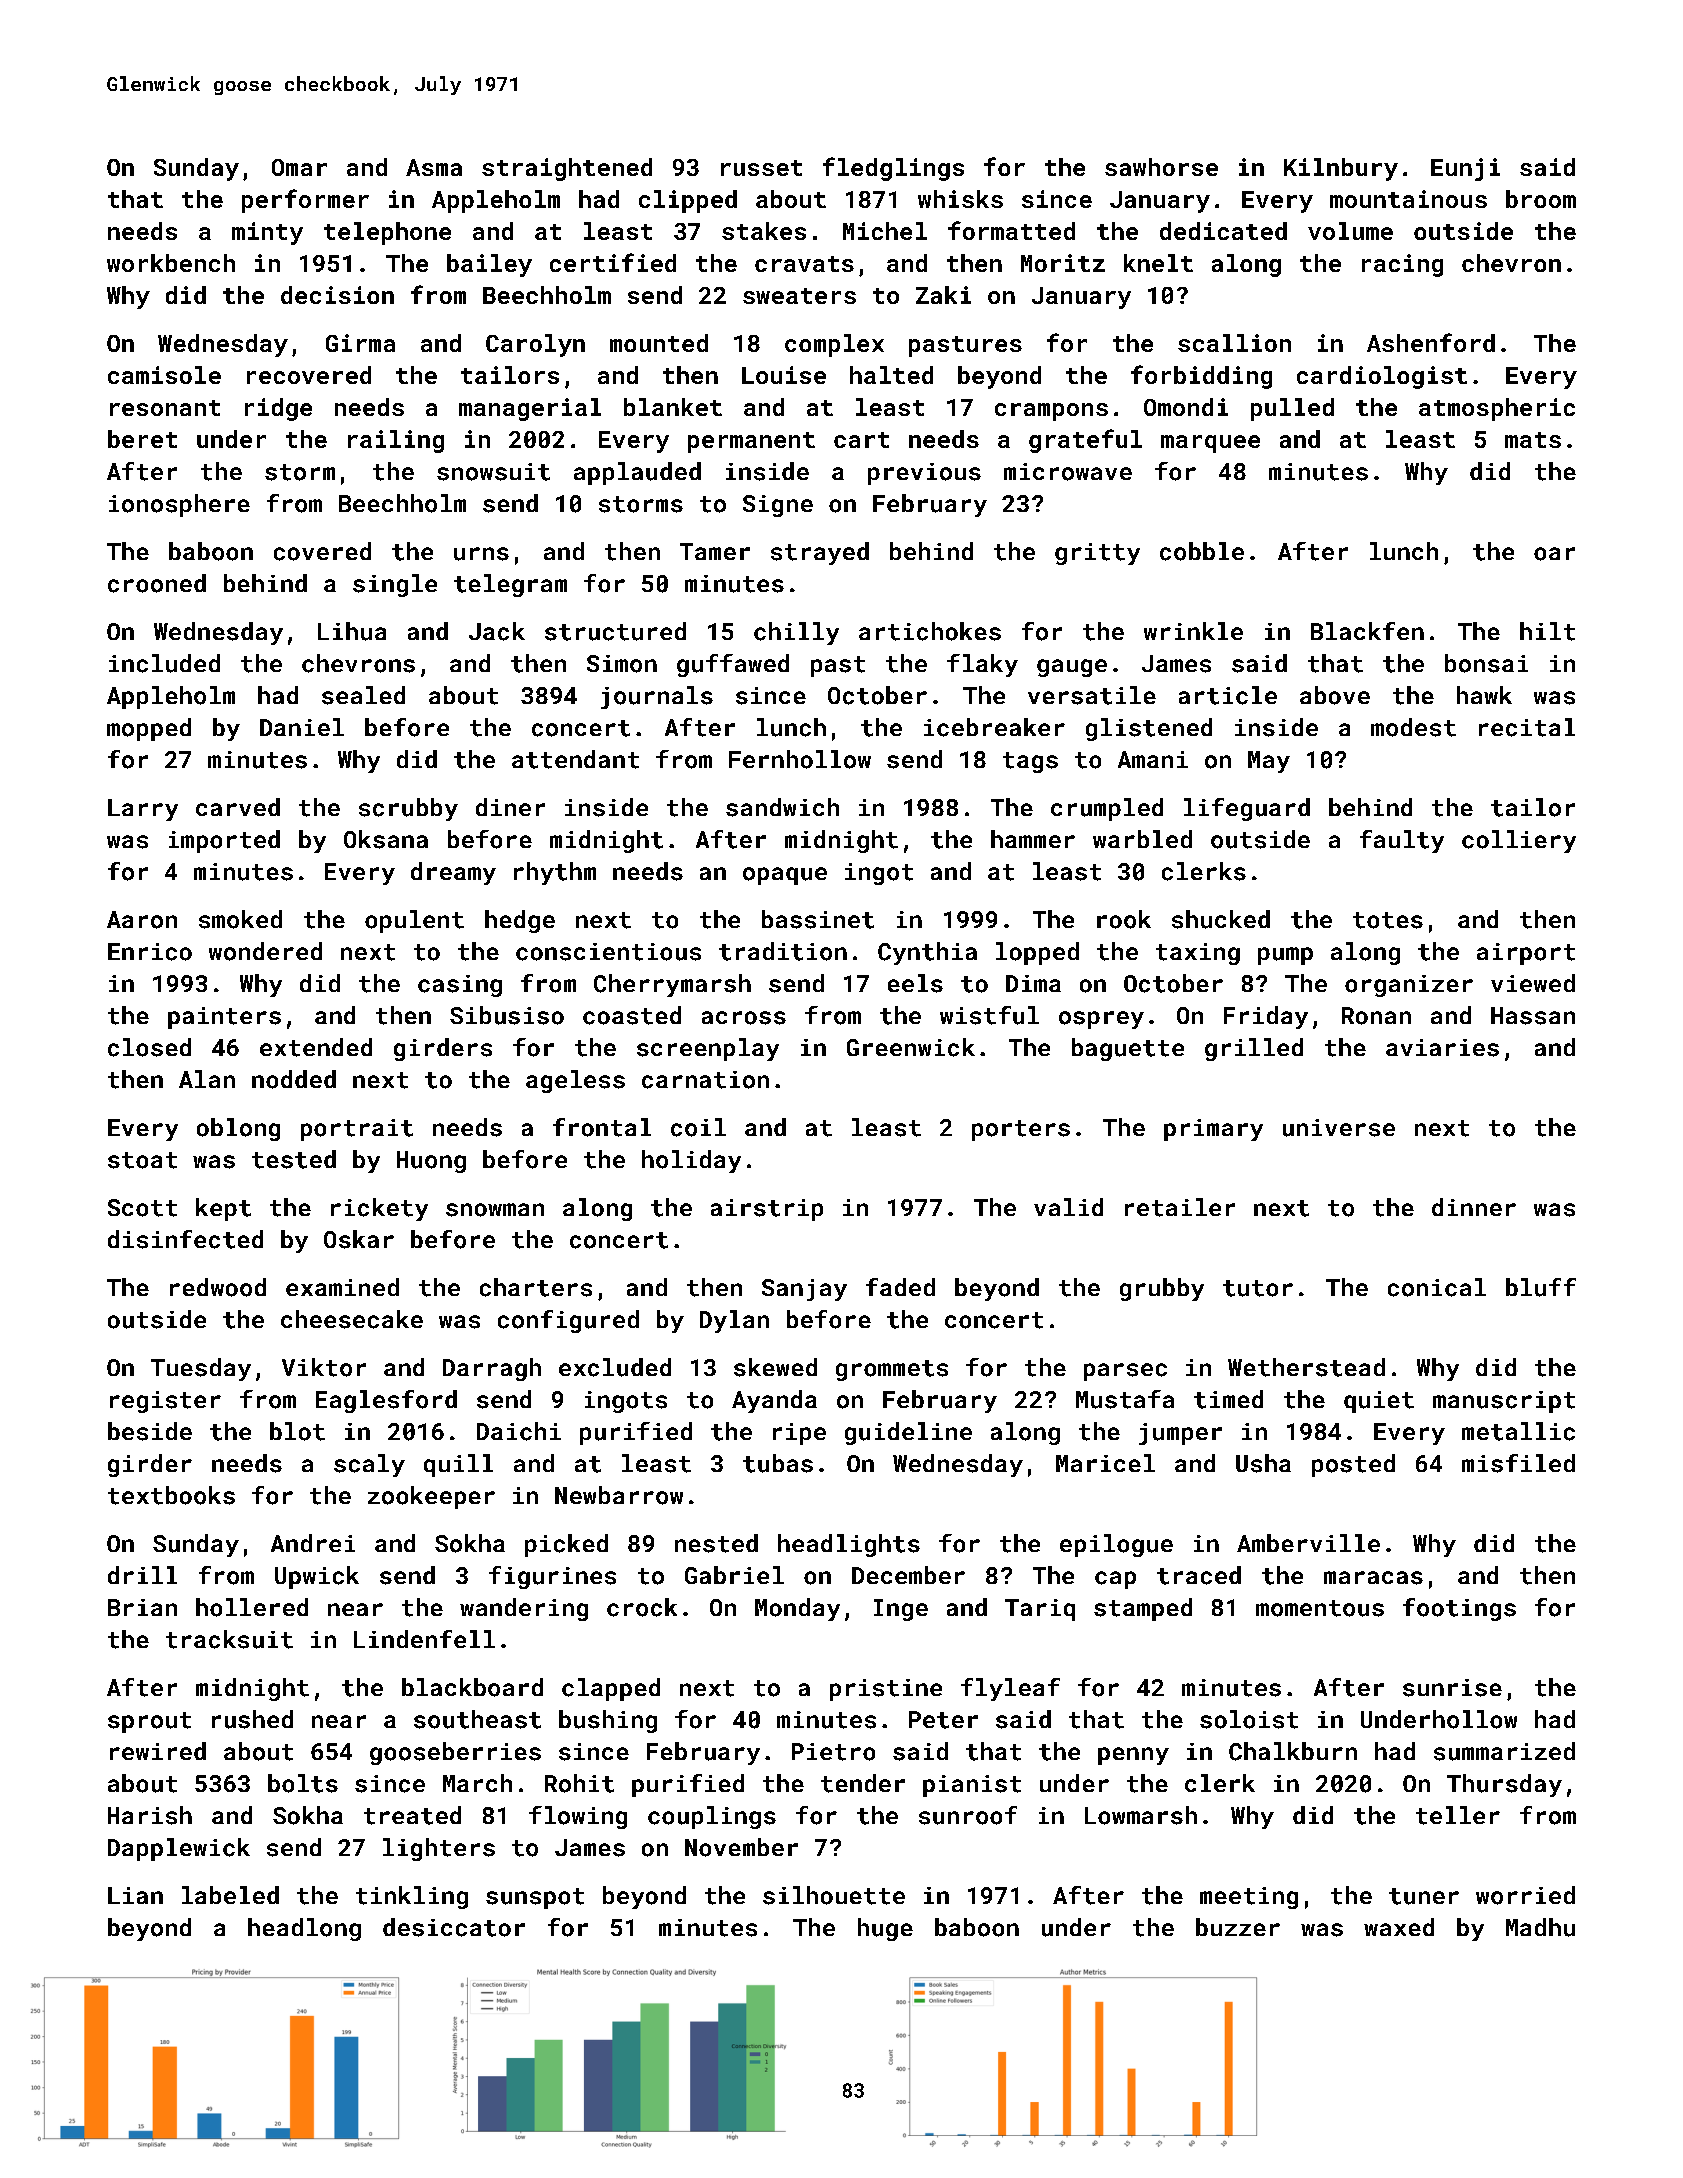 The width and height of the page is (1683, 2178). Describe the element at coordinates (299, 167) in the page. I see `Omar` at that location.
